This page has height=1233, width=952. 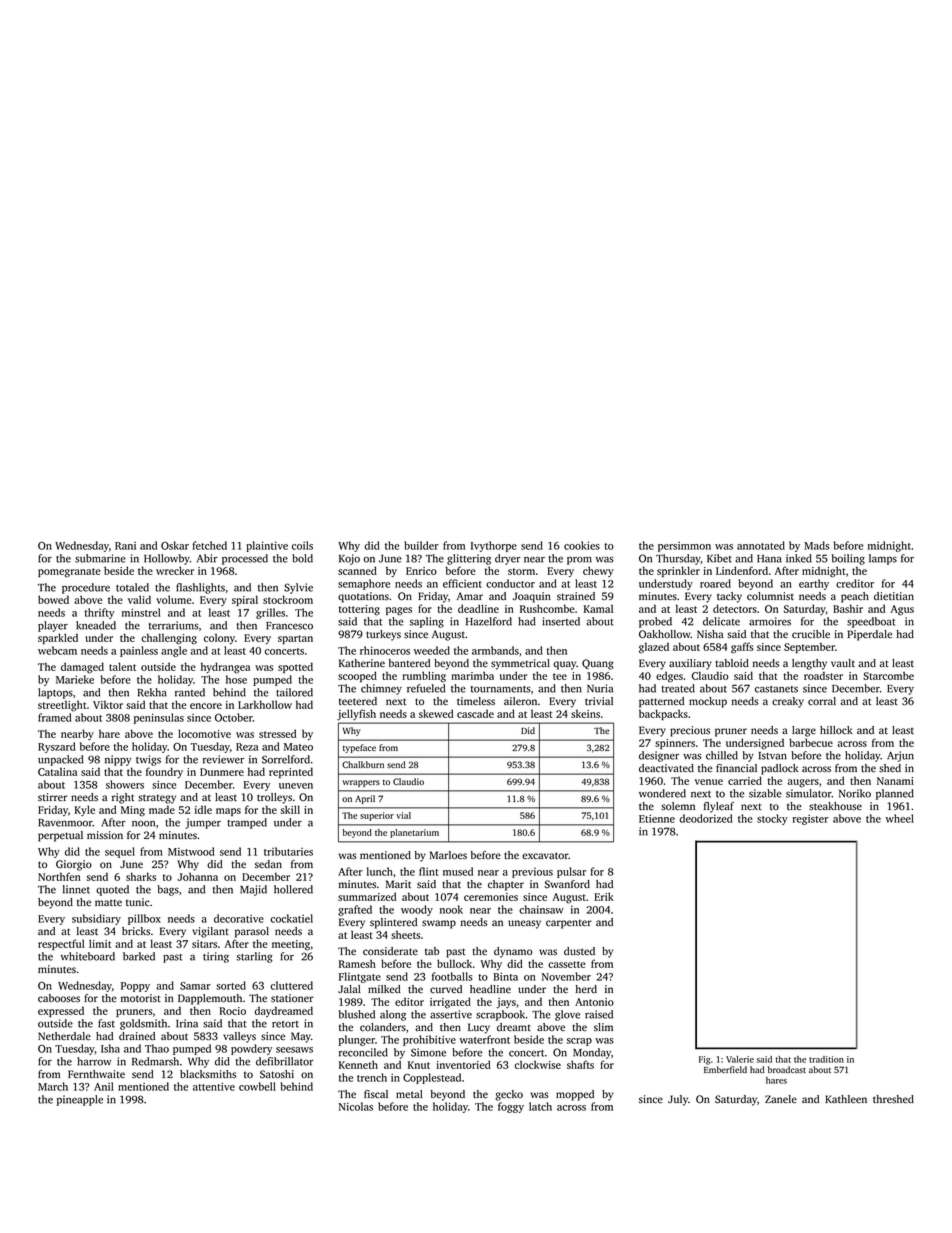 What do you see at coordinates (359, 748) in the page?
I see `typeface` at bounding box center [359, 748].
